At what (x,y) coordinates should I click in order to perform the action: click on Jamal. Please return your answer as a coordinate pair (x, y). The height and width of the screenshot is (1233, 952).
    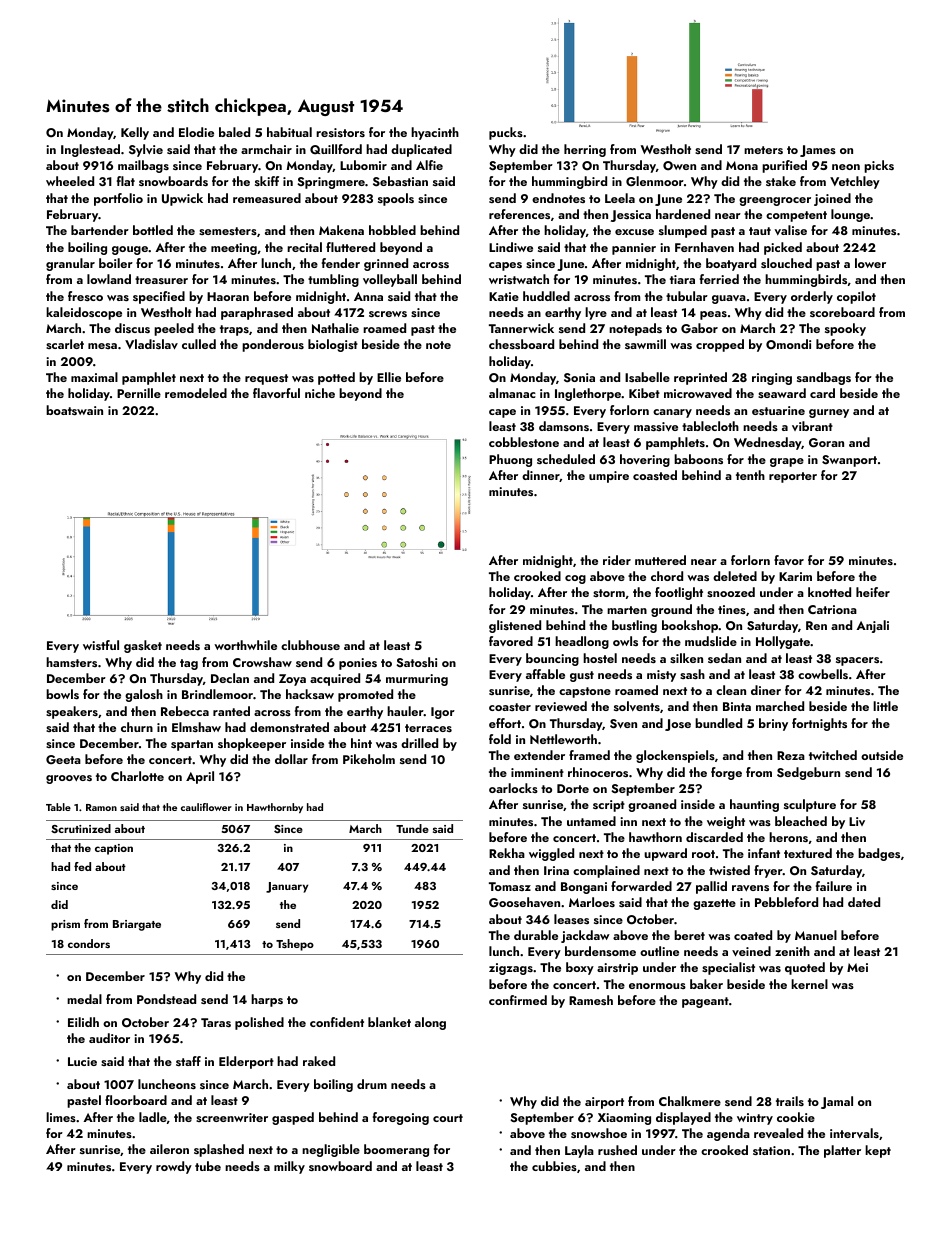
    Looking at the image, I should click on (837, 1102).
